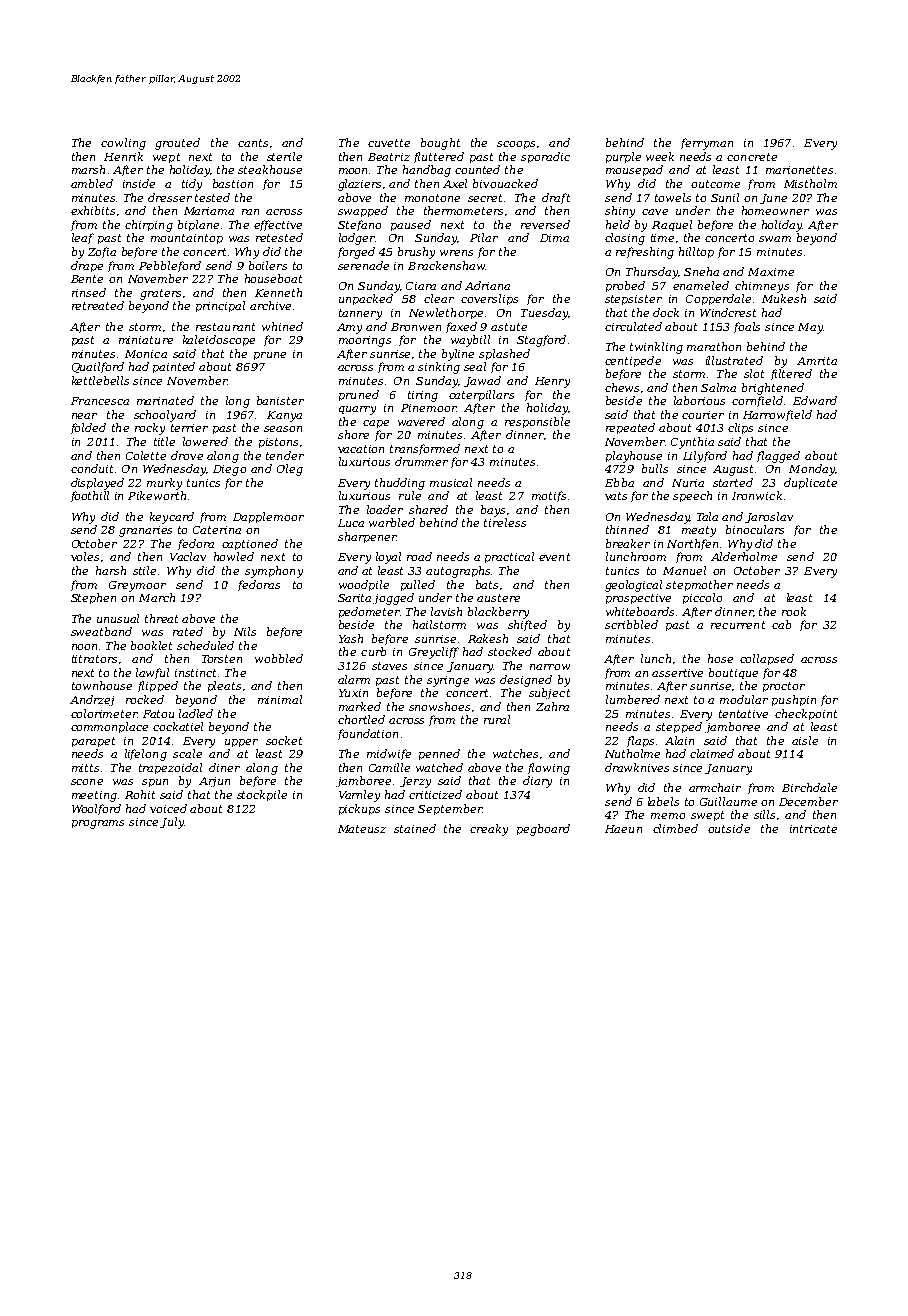 This document has height=1316, width=908. I want to click on Alderholme, so click(744, 556).
